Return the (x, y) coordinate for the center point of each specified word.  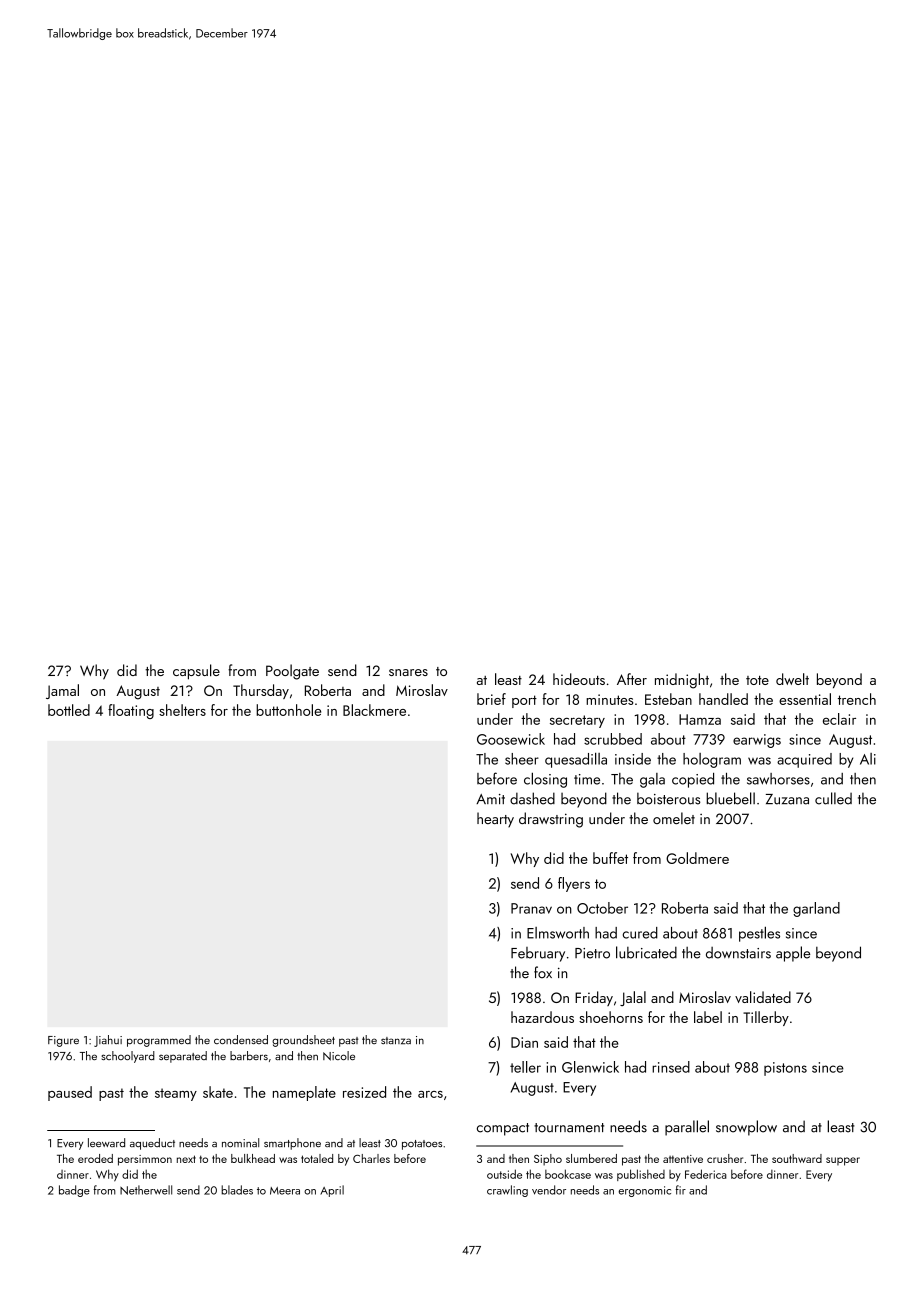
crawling (507, 1191)
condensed (241, 1039)
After (632, 679)
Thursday (261, 691)
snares (408, 672)
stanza (396, 1041)
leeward (106, 1142)
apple (793, 954)
